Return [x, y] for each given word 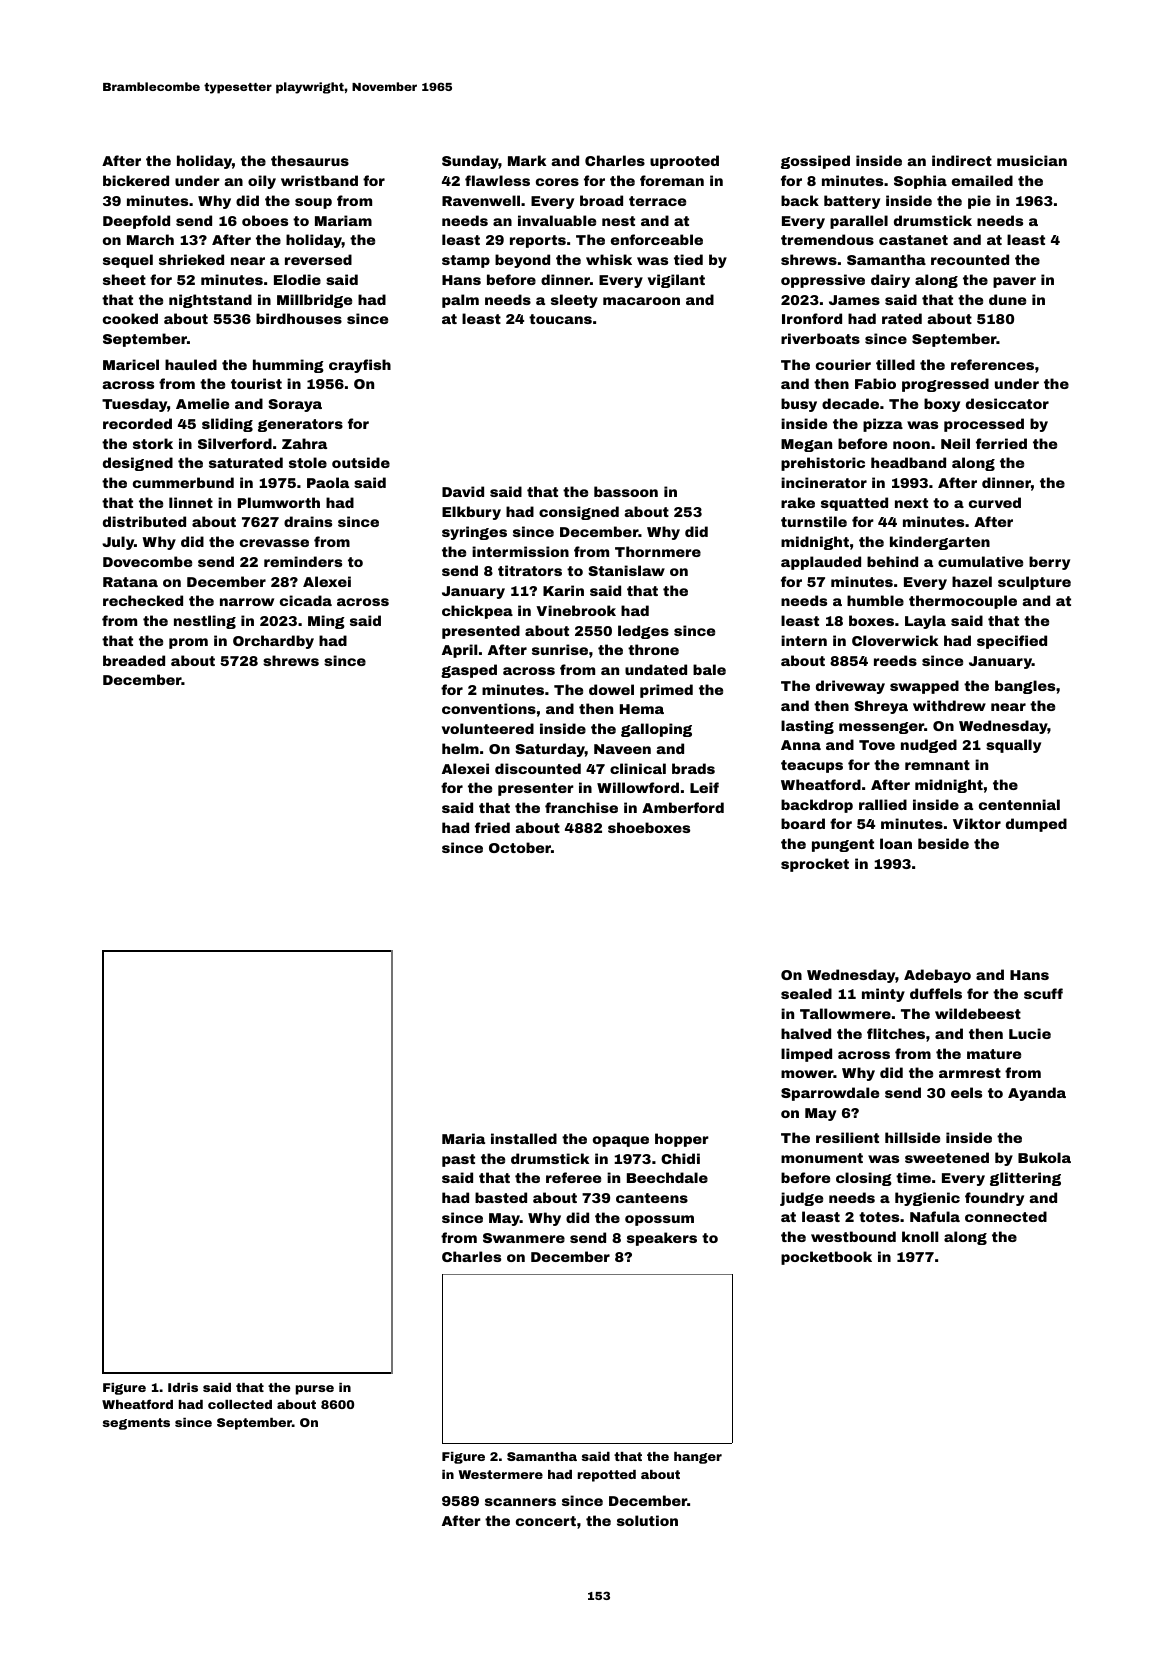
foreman [672, 180]
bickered [136, 180]
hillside [912, 1137]
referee [573, 1177]
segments [136, 1424]
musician [1032, 160]
